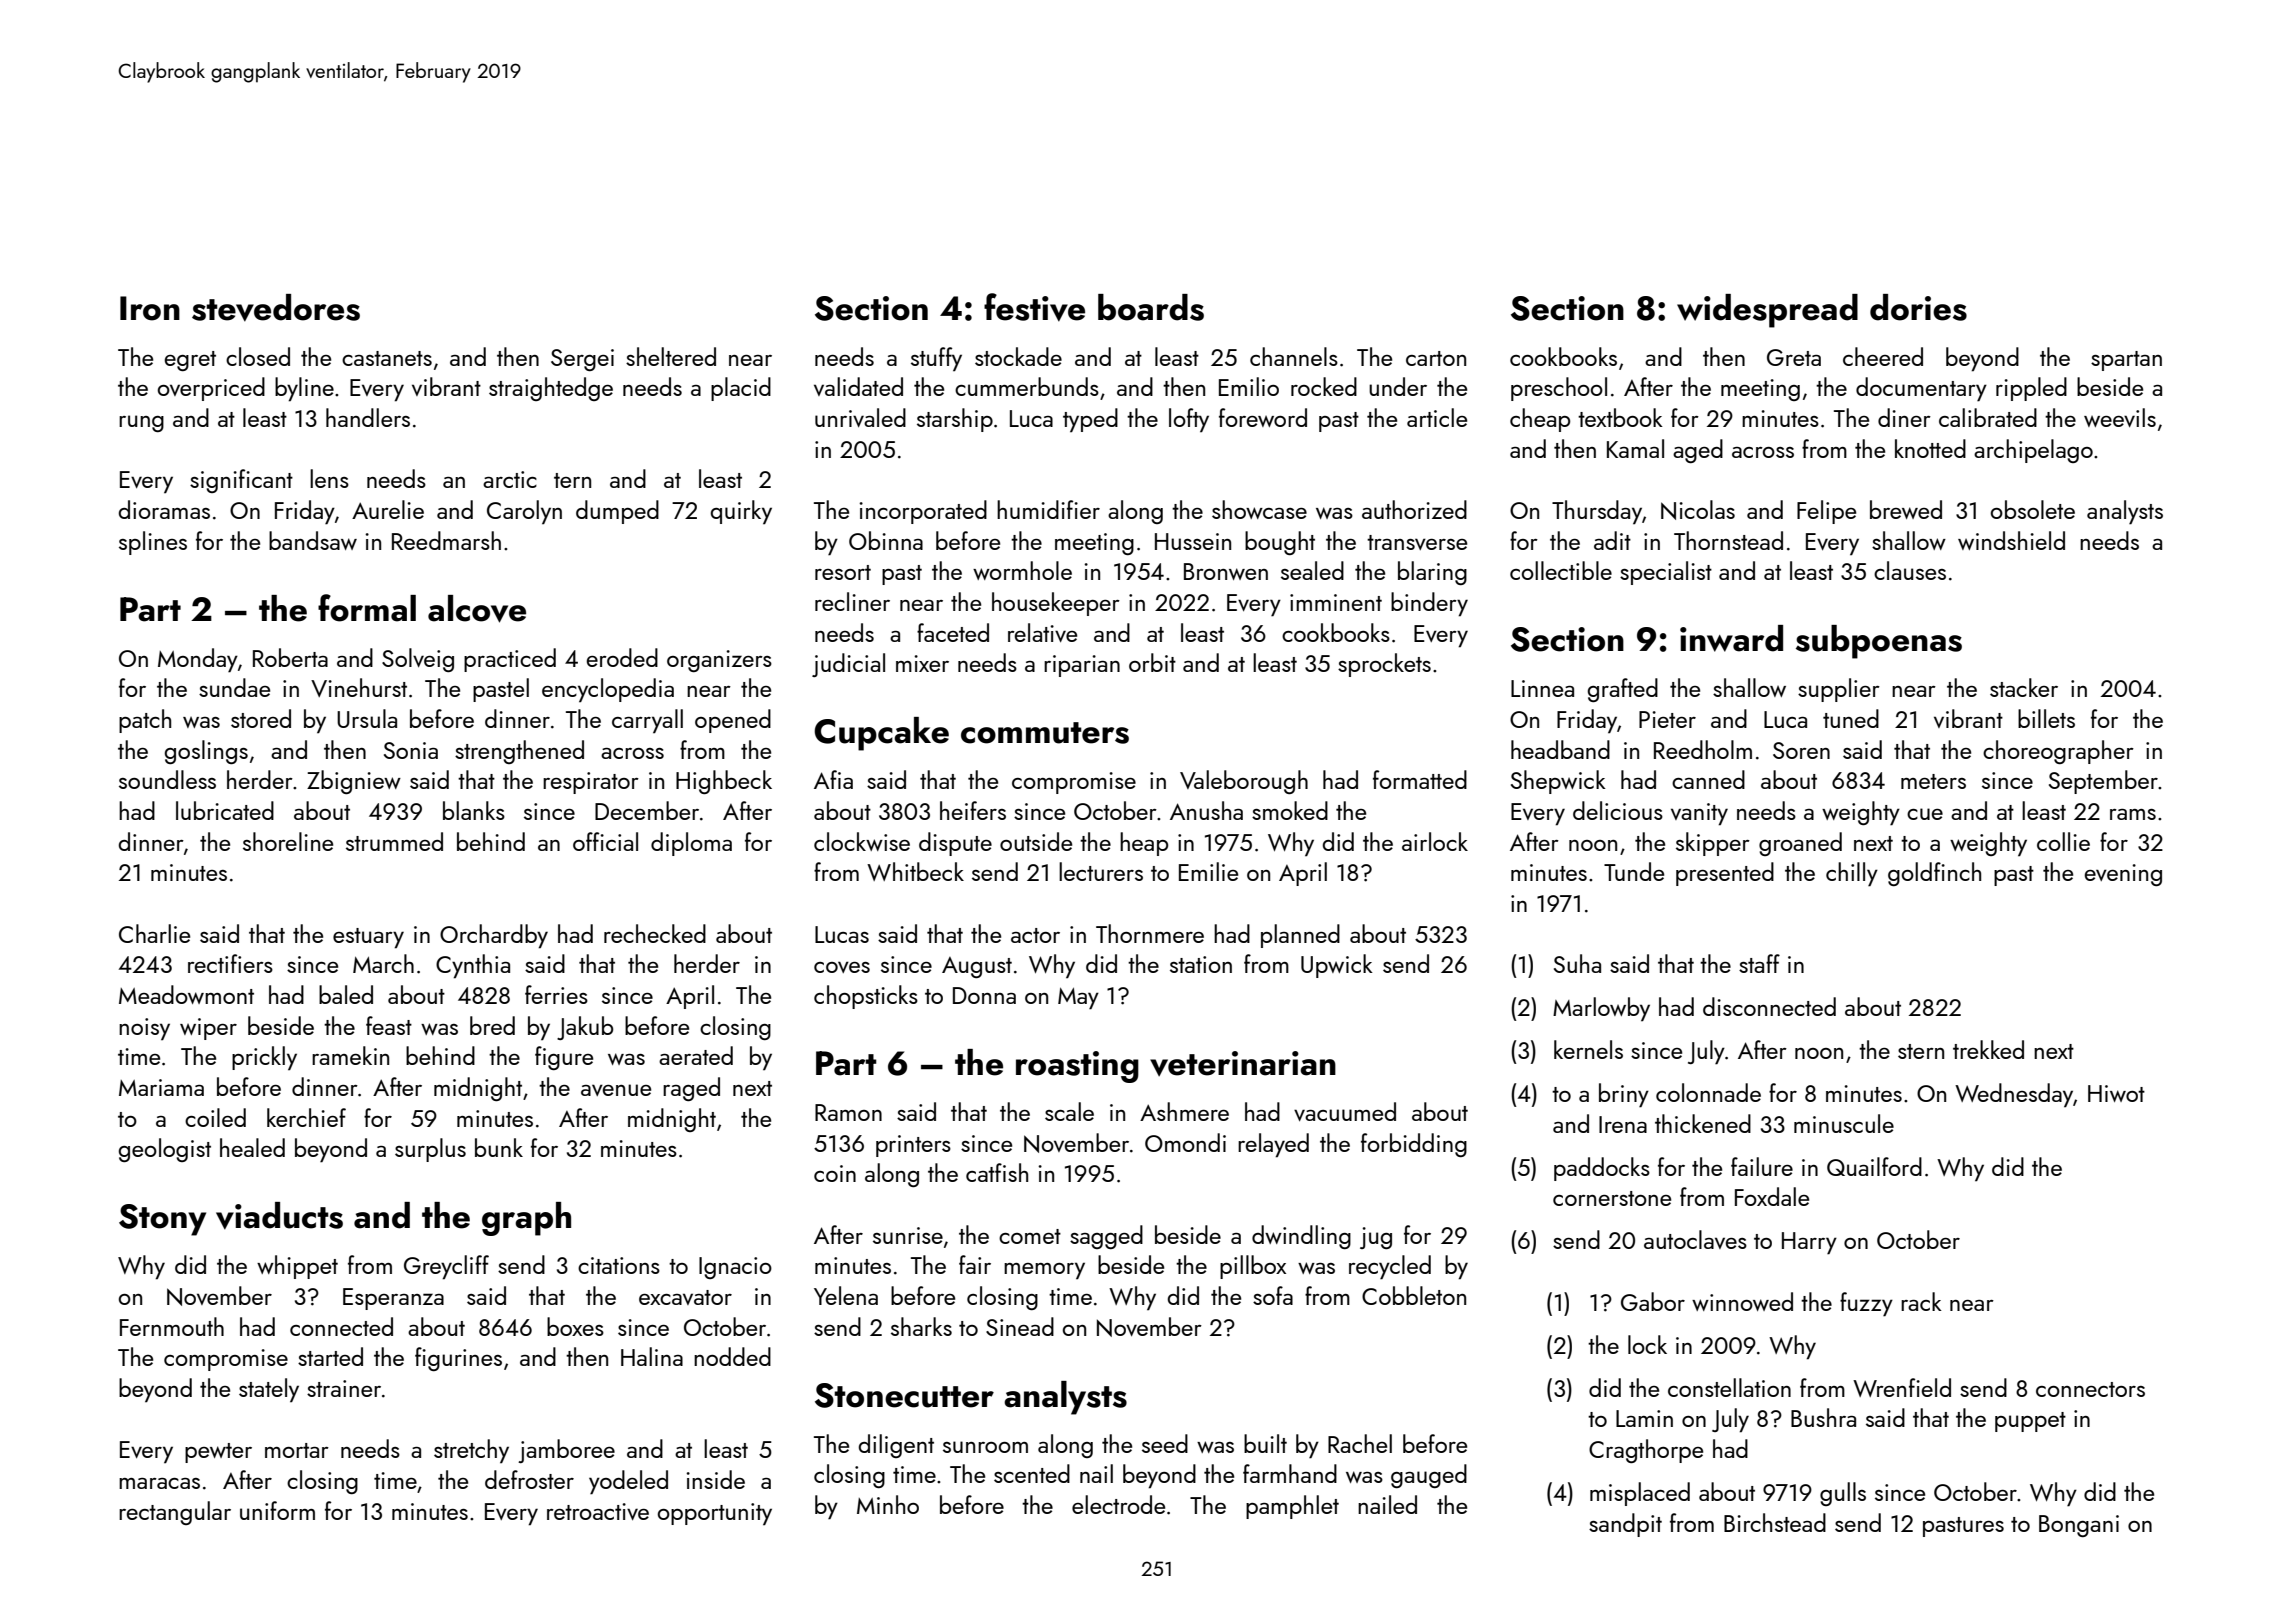 The width and height of the screenshot is (2282, 1614). I want to click on relative, so click(1042, 632).
